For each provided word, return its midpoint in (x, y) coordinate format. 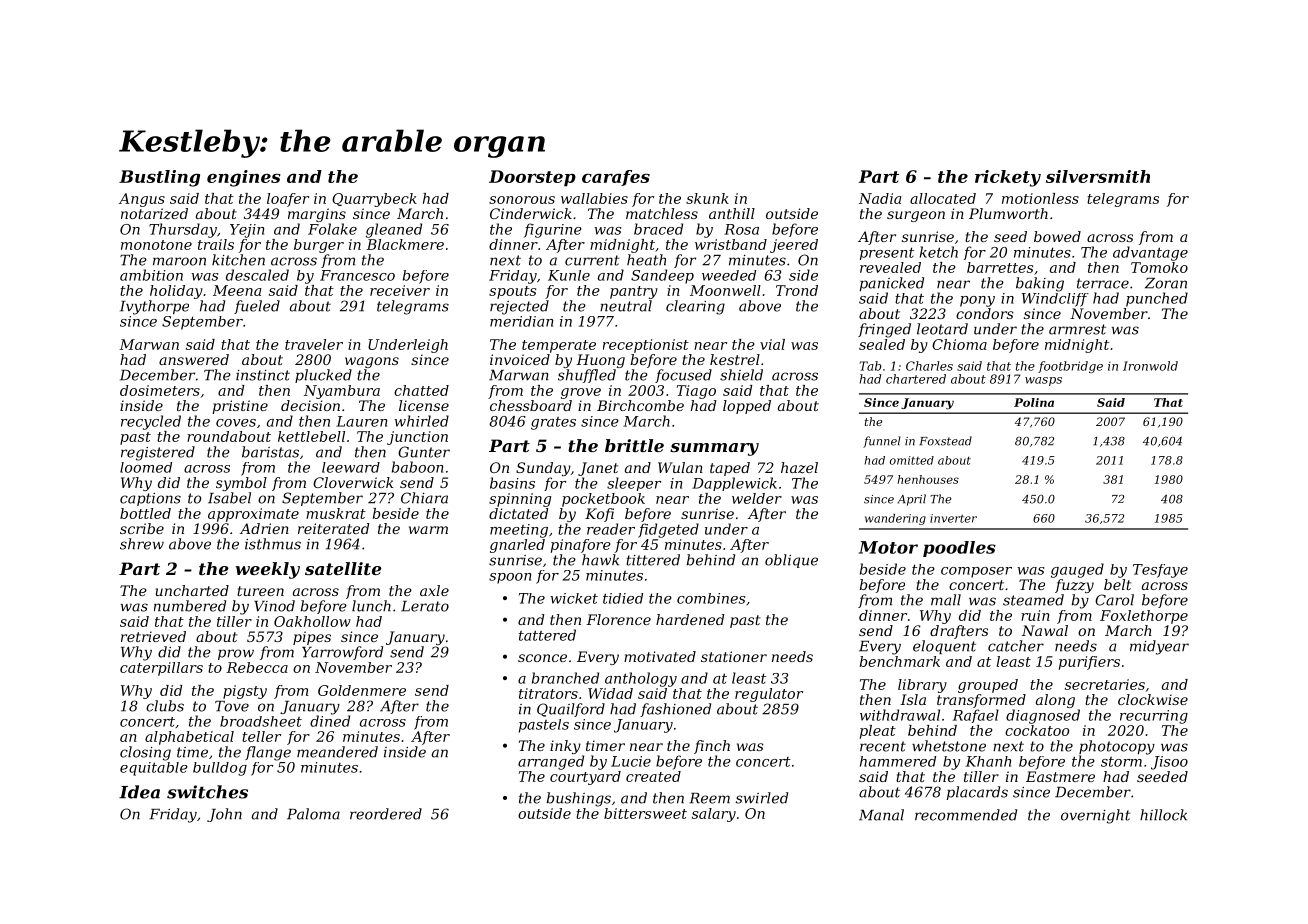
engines (244, 178)
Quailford (571, 710)
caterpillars (161, 669)
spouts (512, 292)
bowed (1057, 236)
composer (976, 572)
